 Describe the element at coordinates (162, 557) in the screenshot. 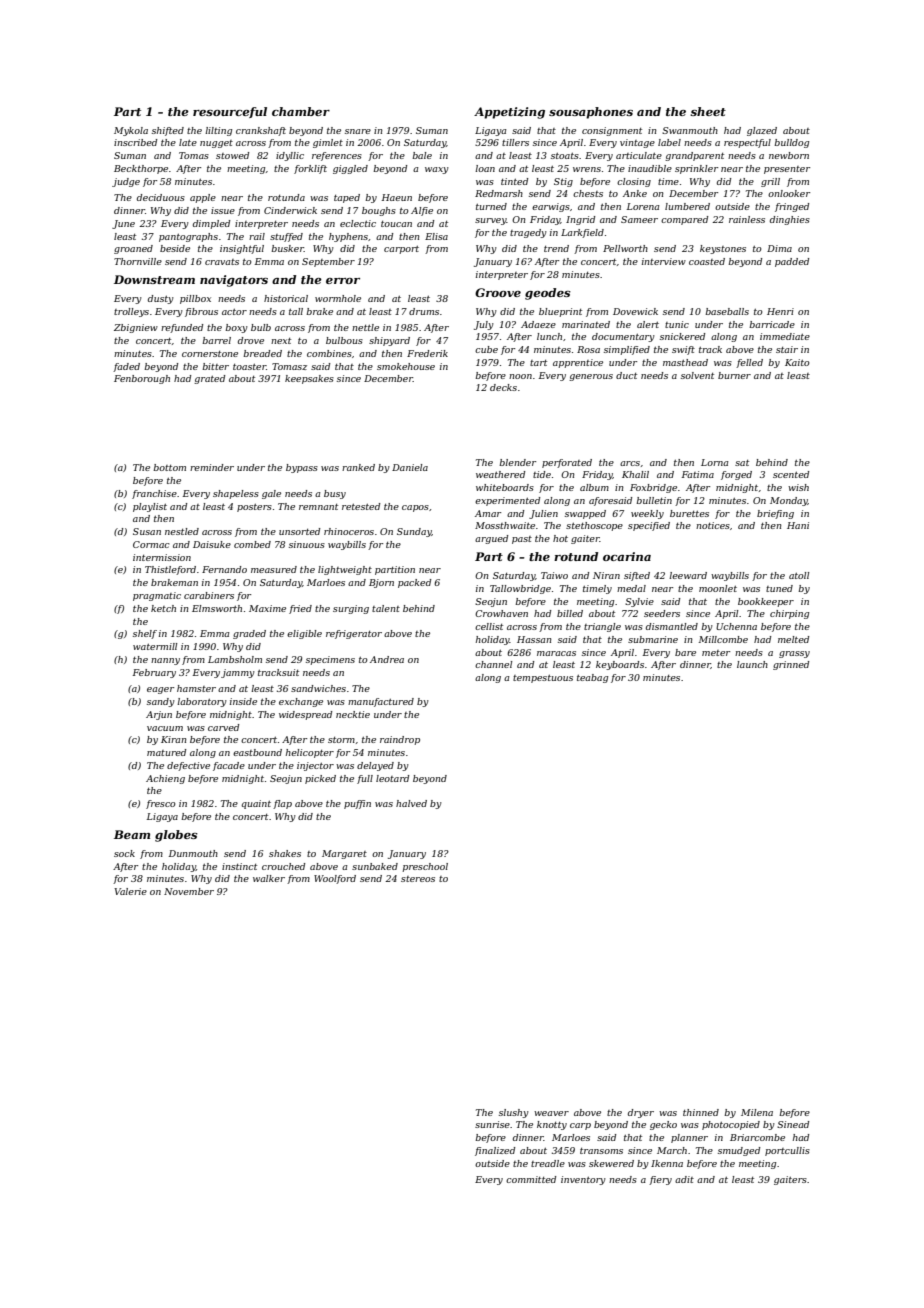

I see `intermission` at that location.
